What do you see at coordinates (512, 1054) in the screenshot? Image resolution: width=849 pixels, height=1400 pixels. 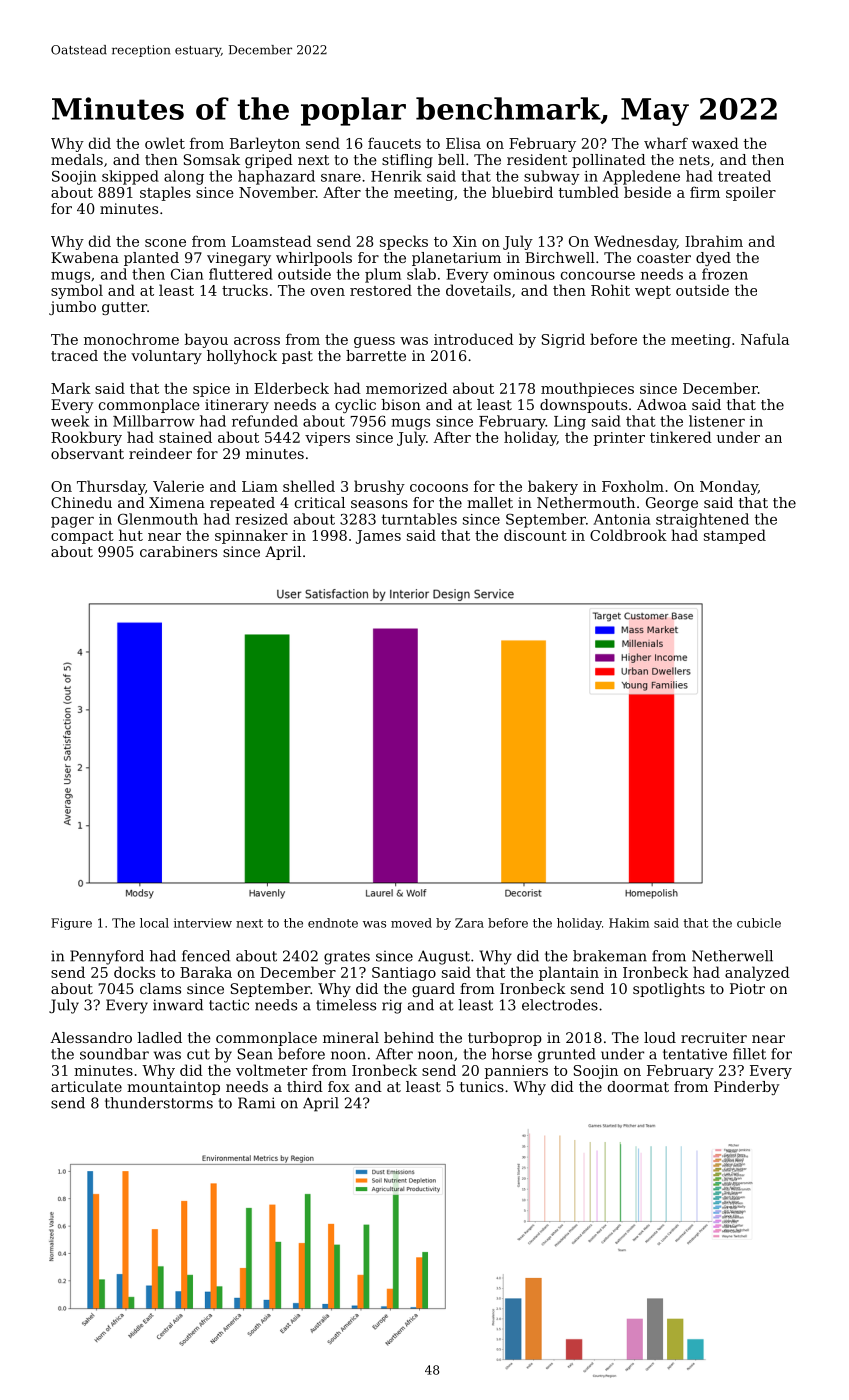 I see `horse` at bounding box center [512, 1054].
